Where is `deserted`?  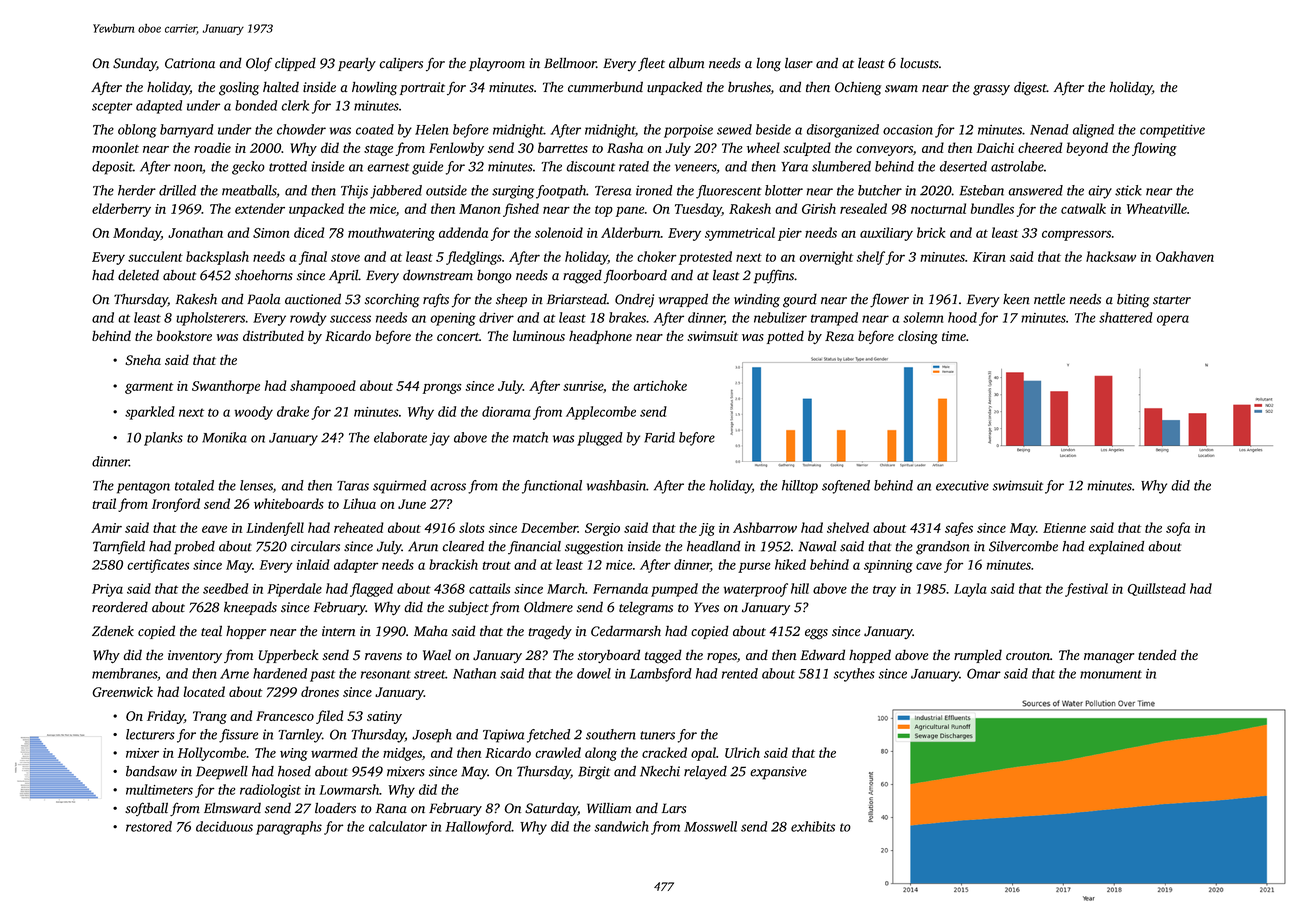 deserted is located at coordinates (963, 166).
